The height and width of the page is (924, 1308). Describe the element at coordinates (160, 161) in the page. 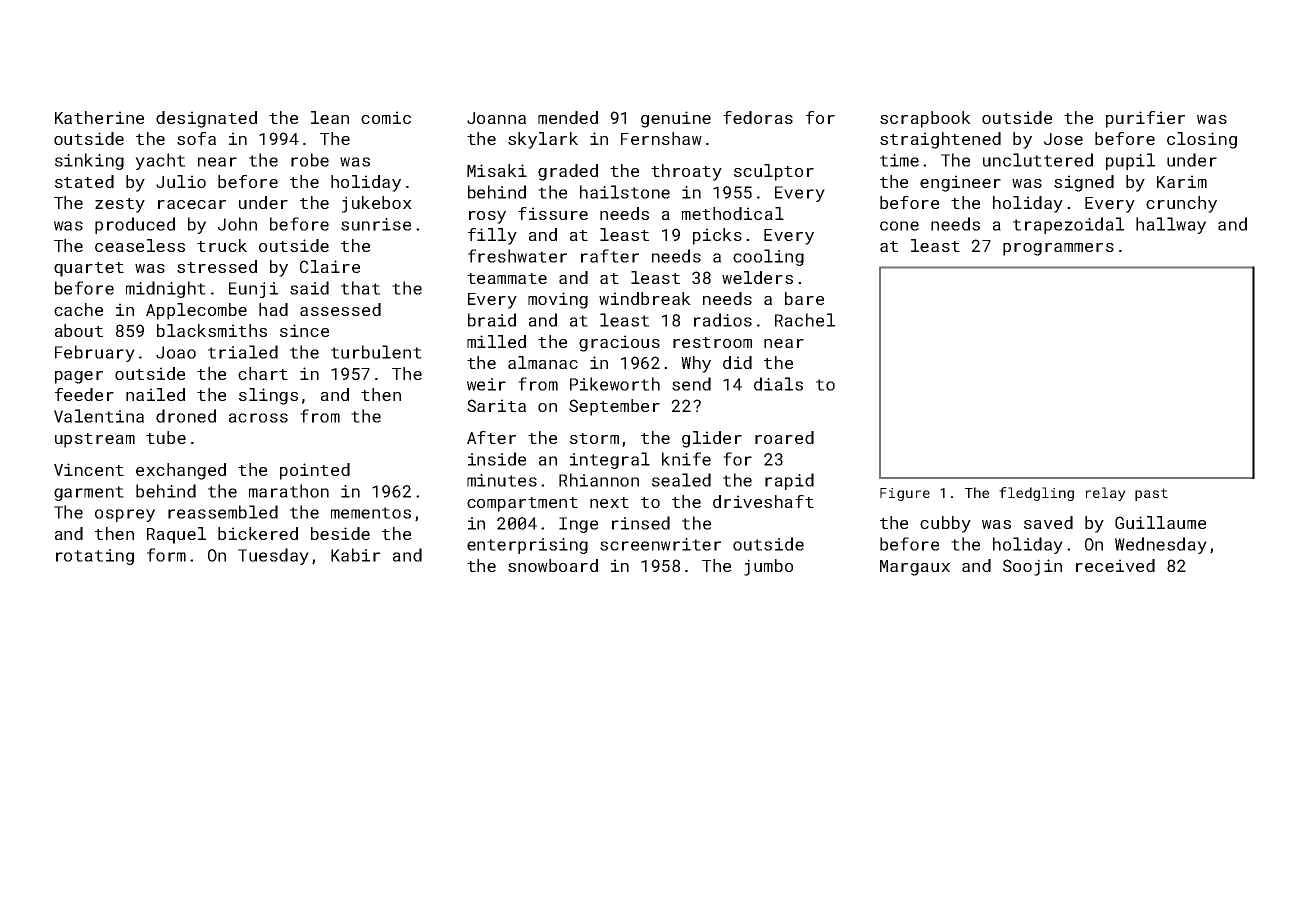

I see `yacht` at that location.
